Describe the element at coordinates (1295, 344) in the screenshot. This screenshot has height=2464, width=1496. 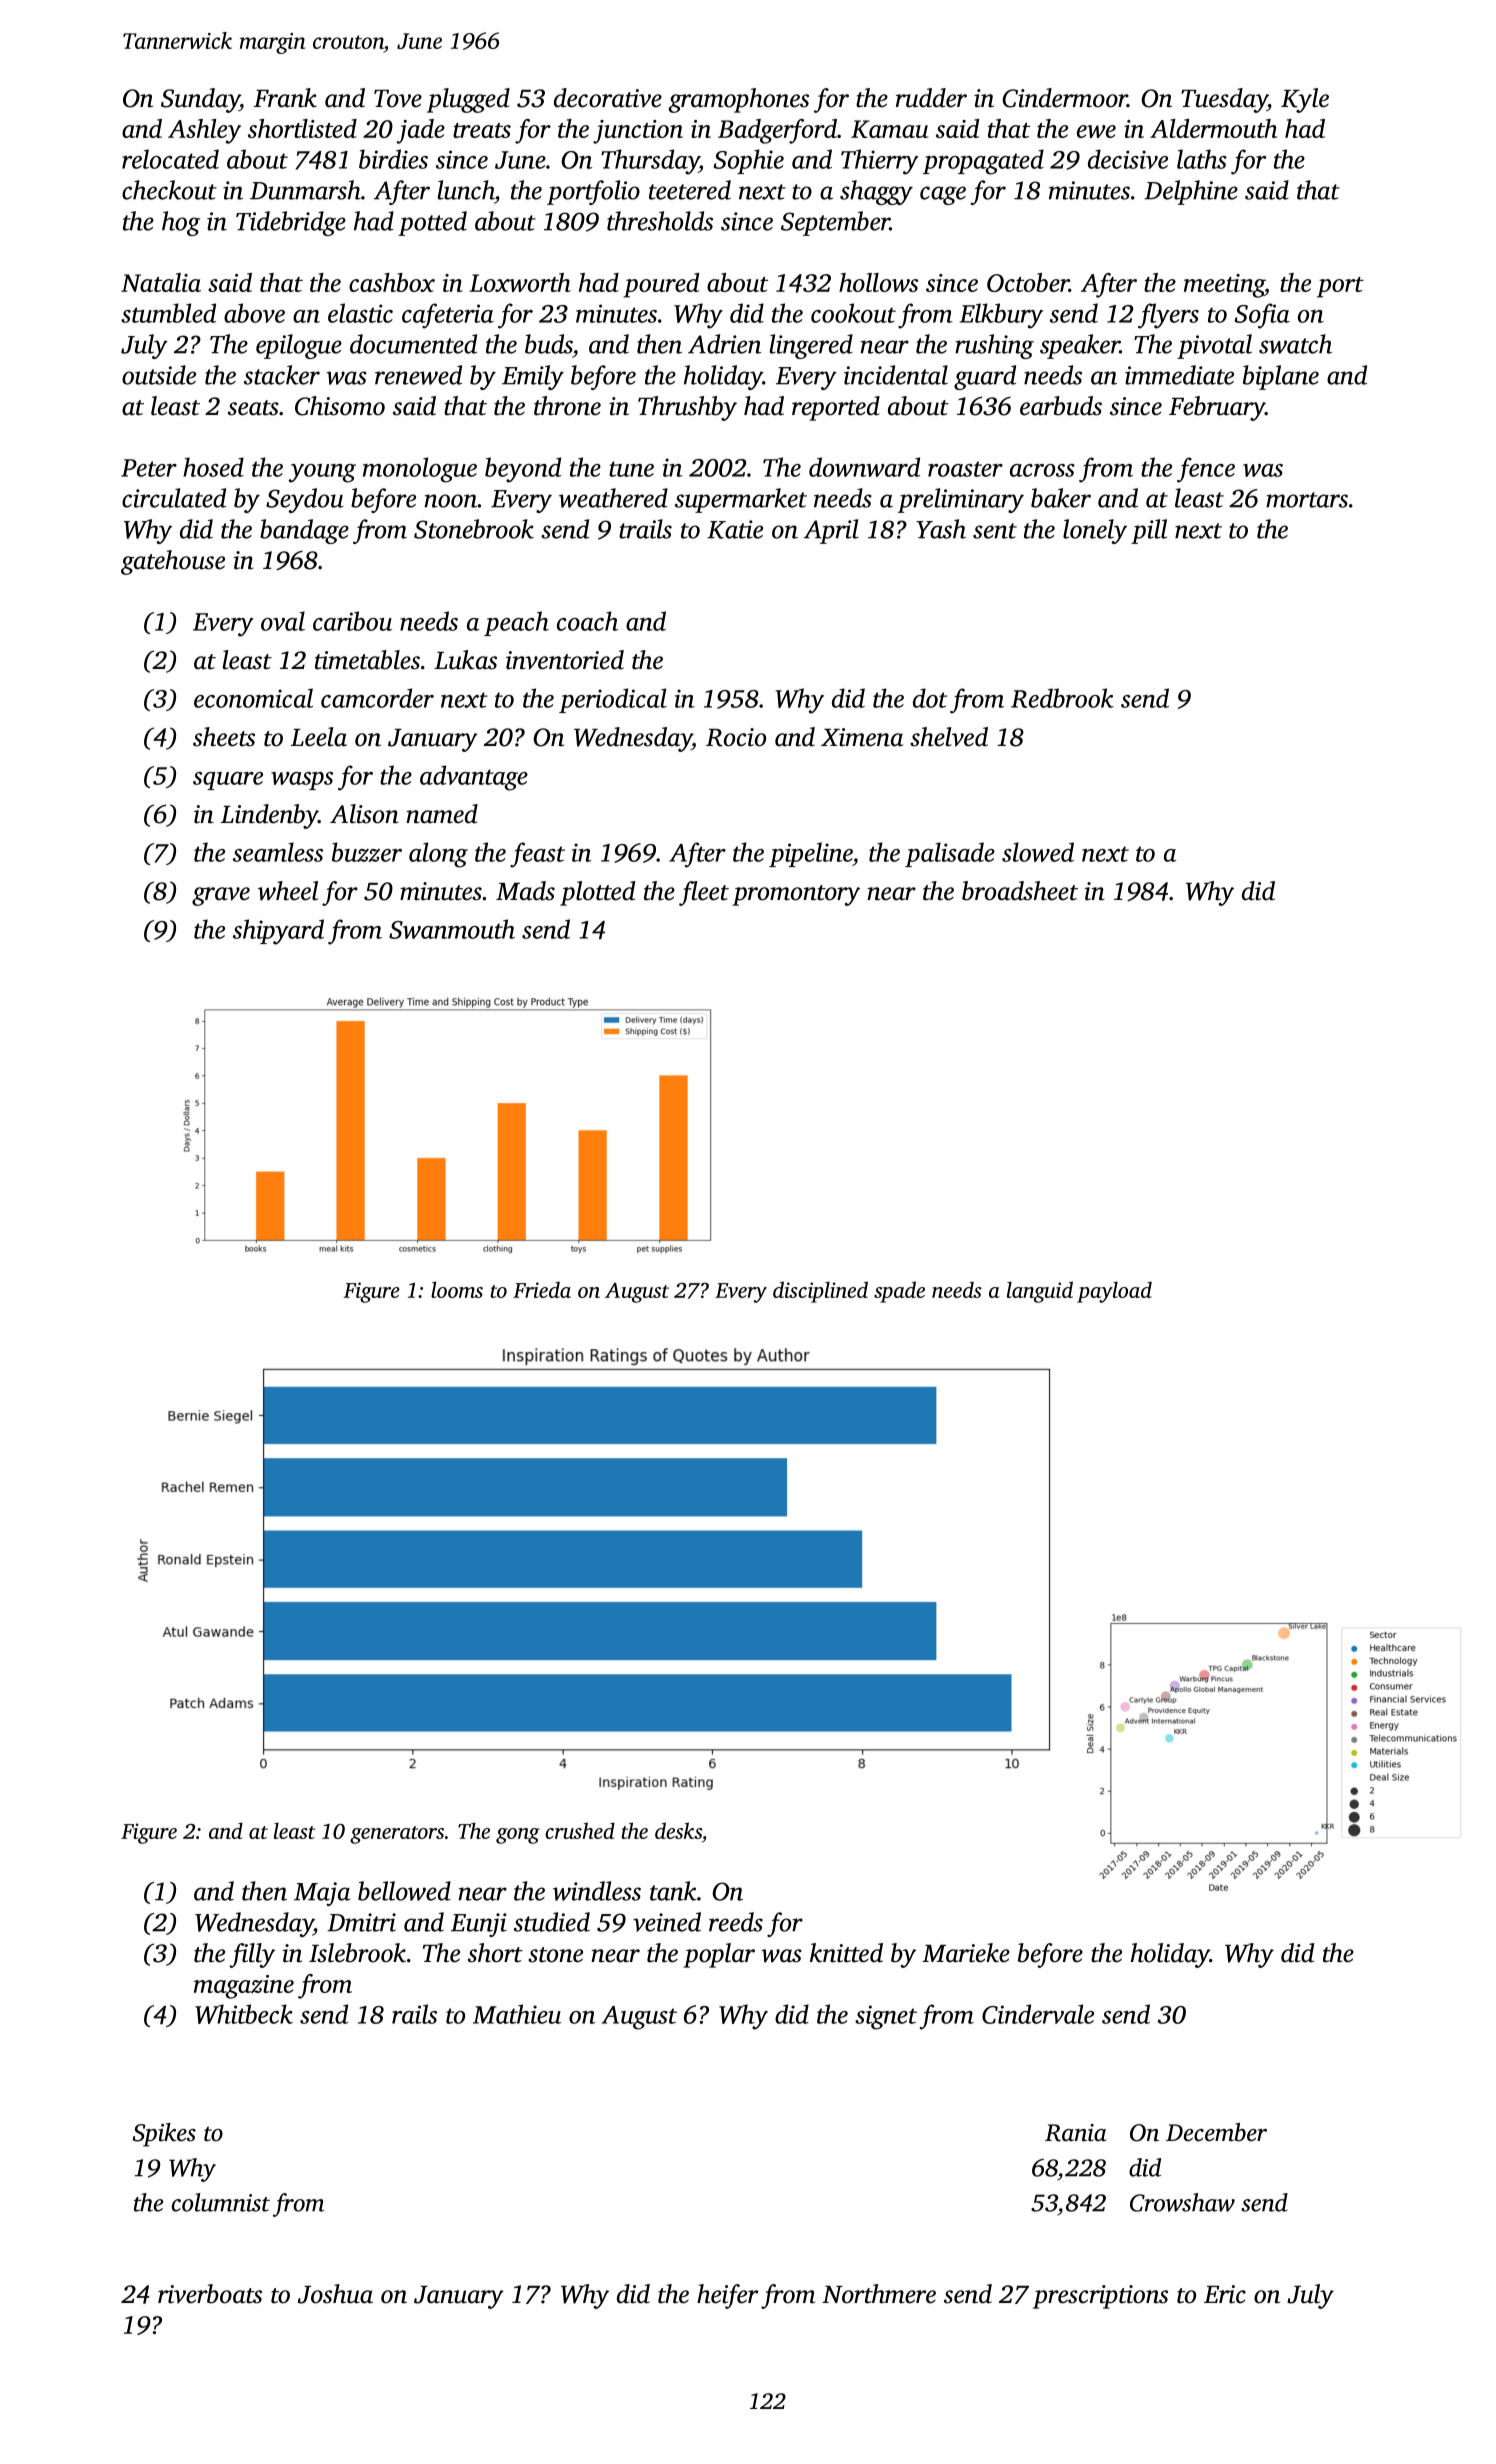
I see `swatch` at that location.
